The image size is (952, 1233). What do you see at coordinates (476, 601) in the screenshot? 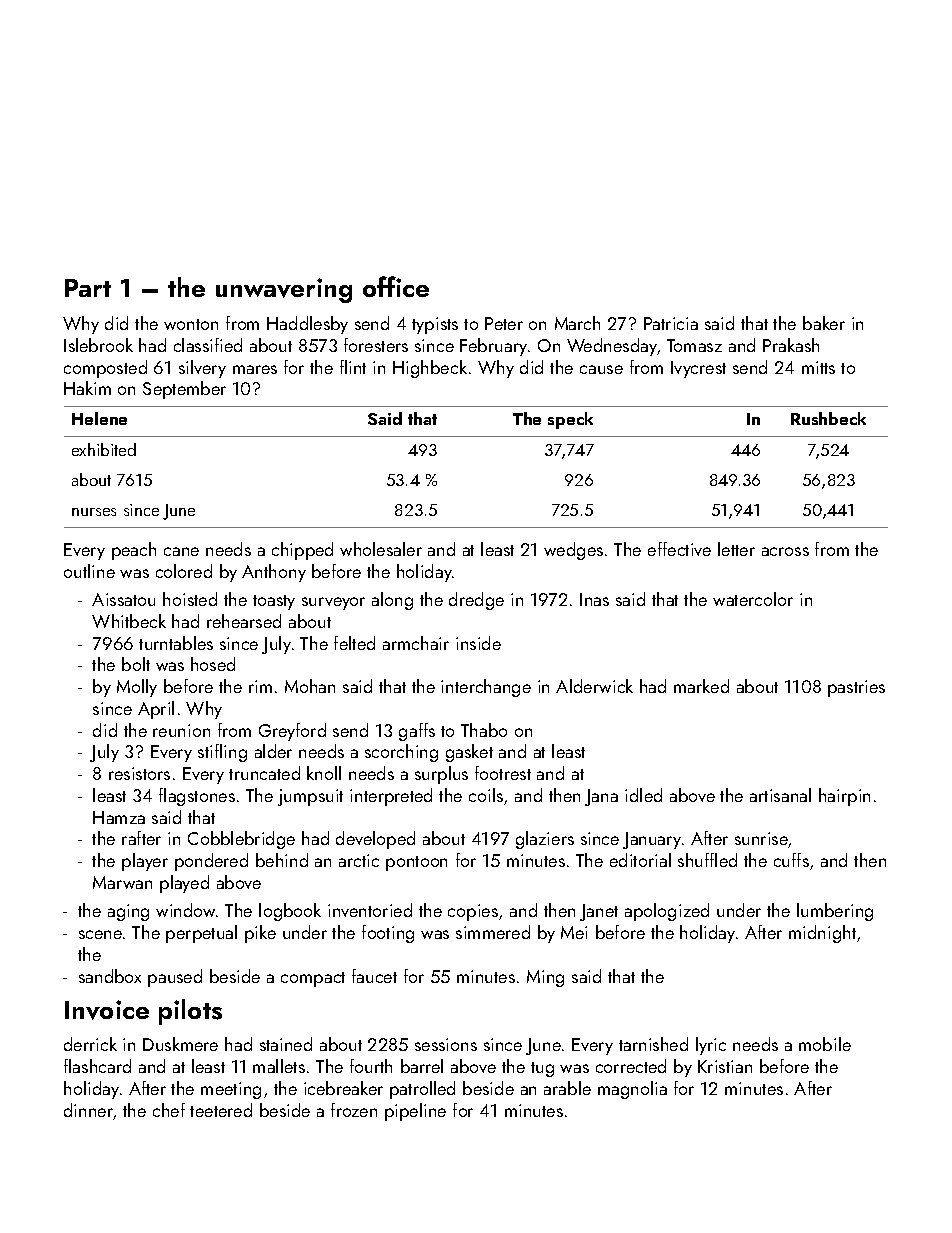
I see `dredge` at bounding box center [476, 601].
